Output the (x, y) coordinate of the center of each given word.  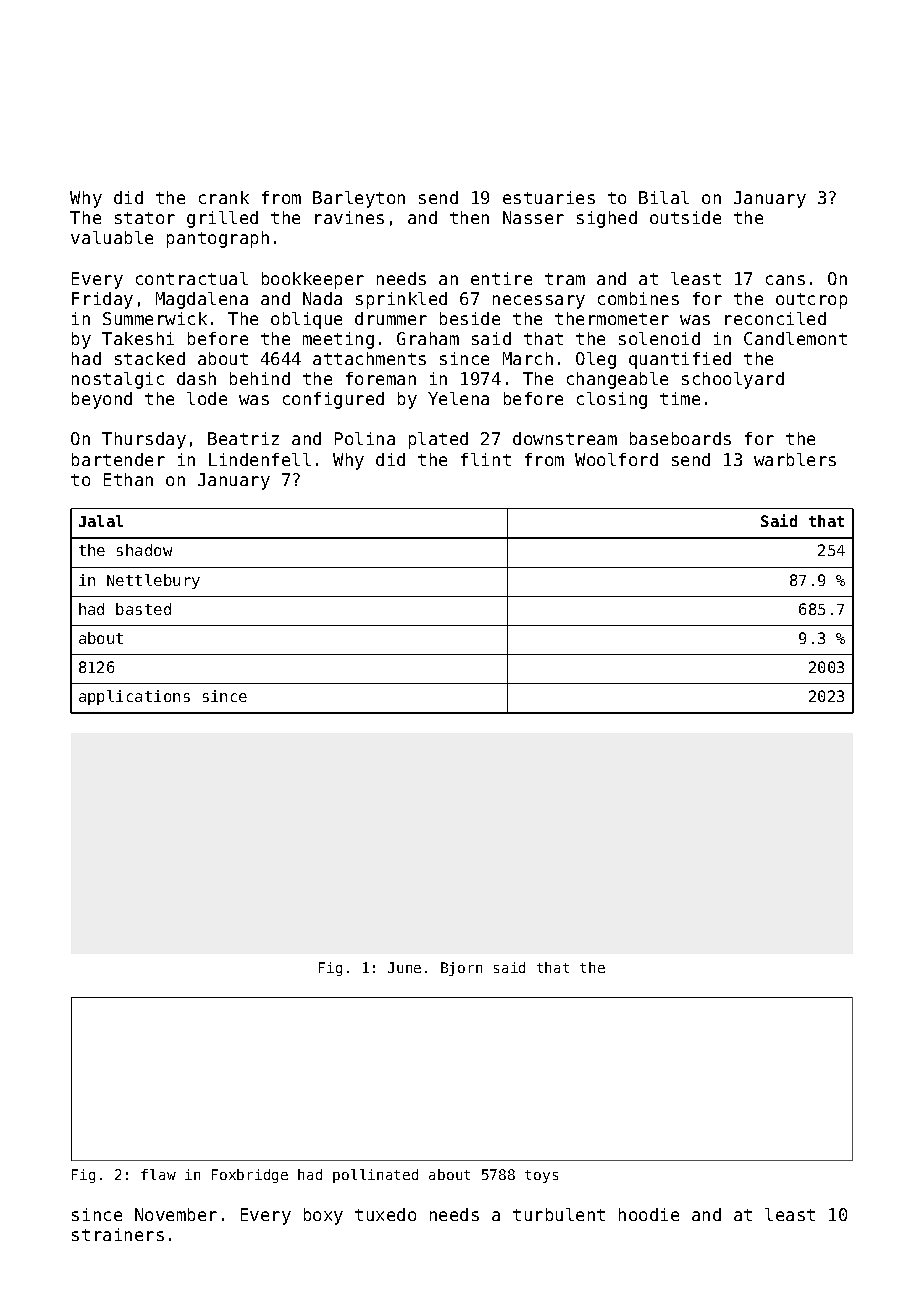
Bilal (664, 197)
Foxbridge (250, 1176)
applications (134, 697)
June (404, 967)
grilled (222, 219)
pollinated (375, 1176)
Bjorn (461, 969)
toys (541, 1176)
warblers (795, 459)
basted (143, 609)
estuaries (549, 197)
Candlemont (795, 338)
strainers (118, 1234)
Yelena (458, 398)
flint (486, 459)
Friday (102, 300)
